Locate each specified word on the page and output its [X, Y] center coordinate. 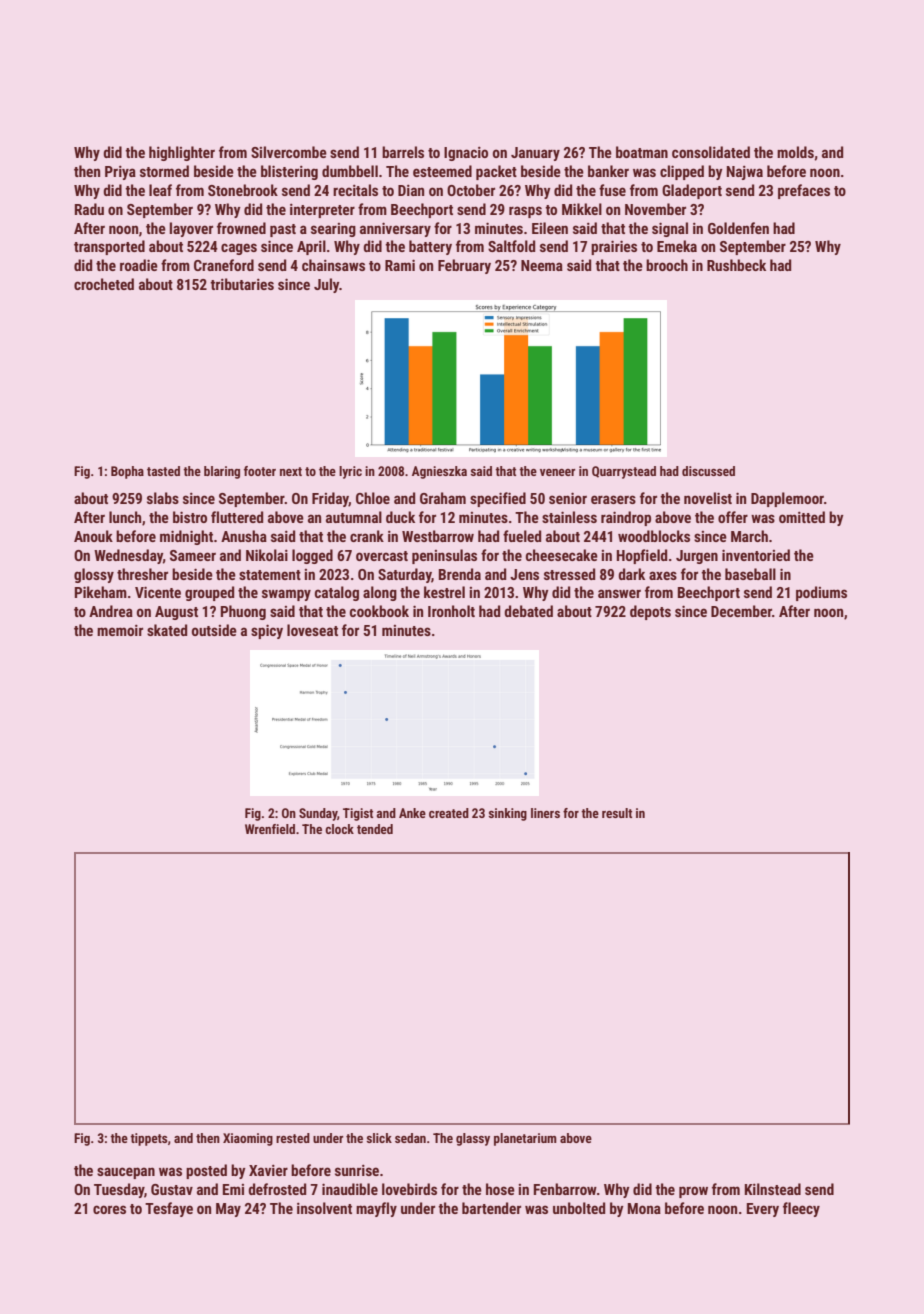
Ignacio [466, 154]
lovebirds [409, 1189]
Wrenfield [270, 829]
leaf [160, 190]
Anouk [93, 536]
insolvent [324, 1208]
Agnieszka [439, 472]
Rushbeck [736, 265]
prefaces [804, 191]
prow [693, 1192]
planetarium [525, 1139]
